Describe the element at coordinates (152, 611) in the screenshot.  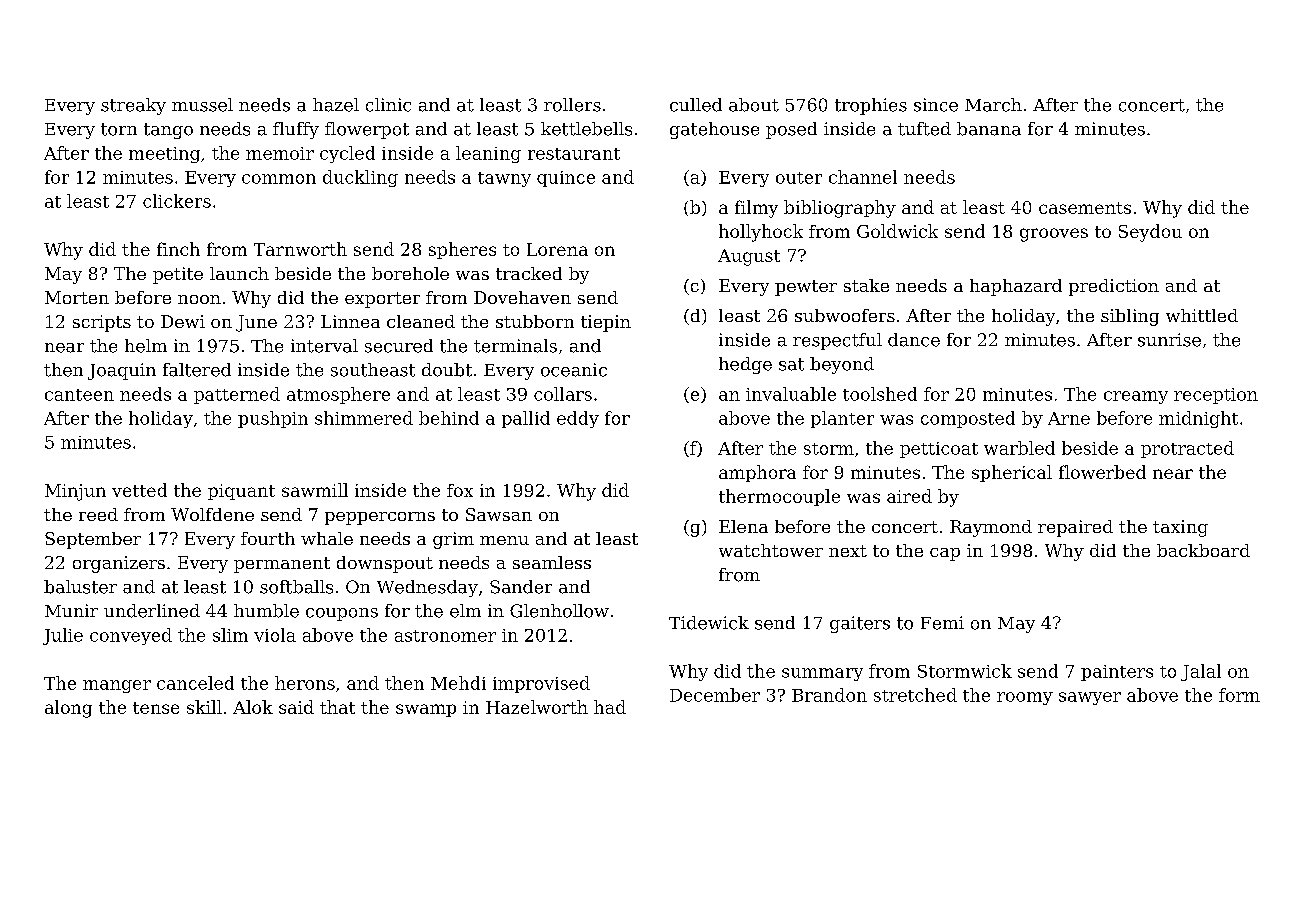
I see `underlined` at that location.
